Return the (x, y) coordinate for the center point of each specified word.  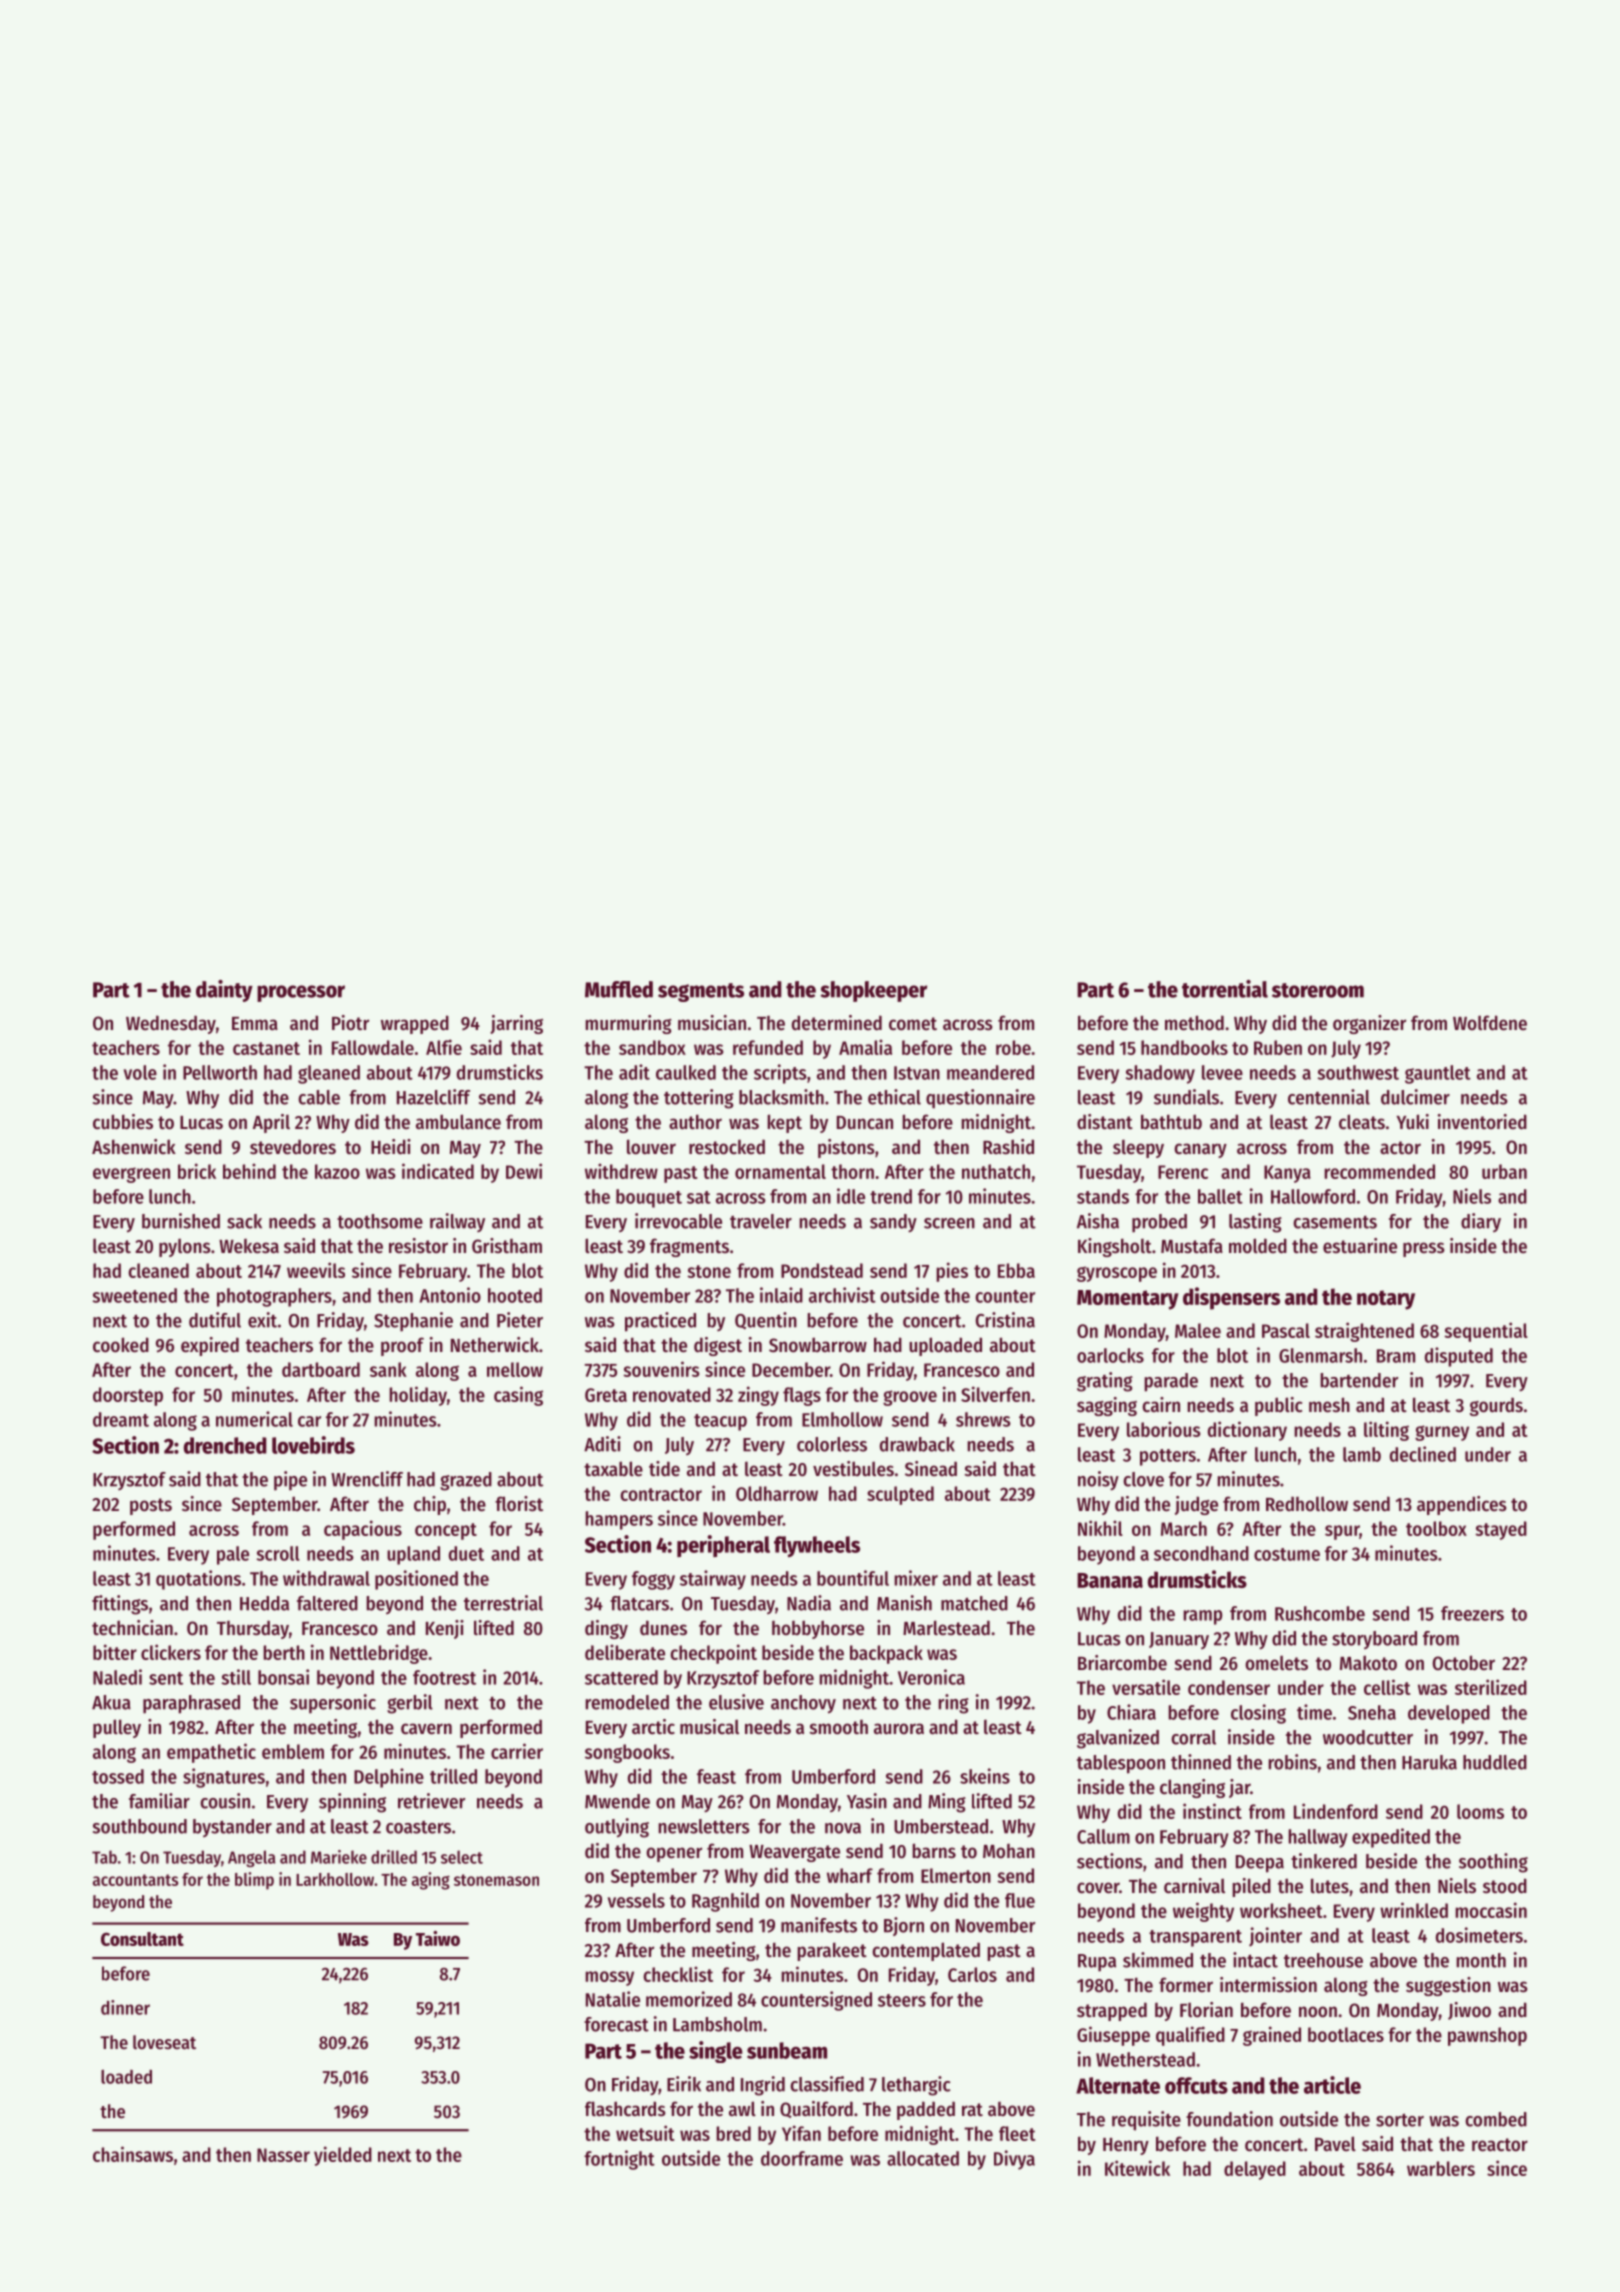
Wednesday (171, 1024)
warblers (1441, 2168)
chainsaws (133, 2154)
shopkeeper (874, 991)
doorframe (802, 2158)
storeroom (1318, 990)
